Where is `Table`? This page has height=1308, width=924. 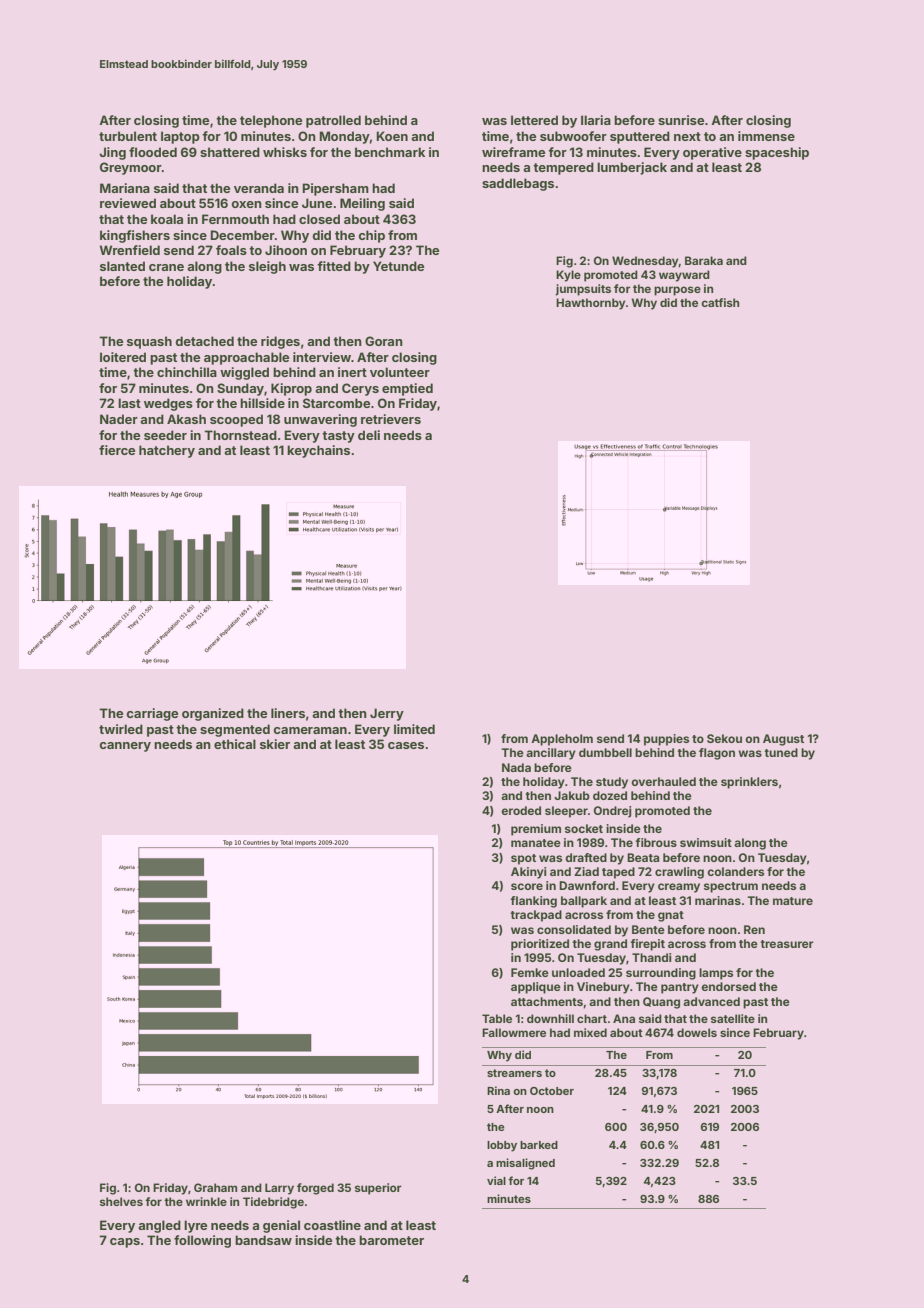
Table is located at coordinates (497, 1018).
